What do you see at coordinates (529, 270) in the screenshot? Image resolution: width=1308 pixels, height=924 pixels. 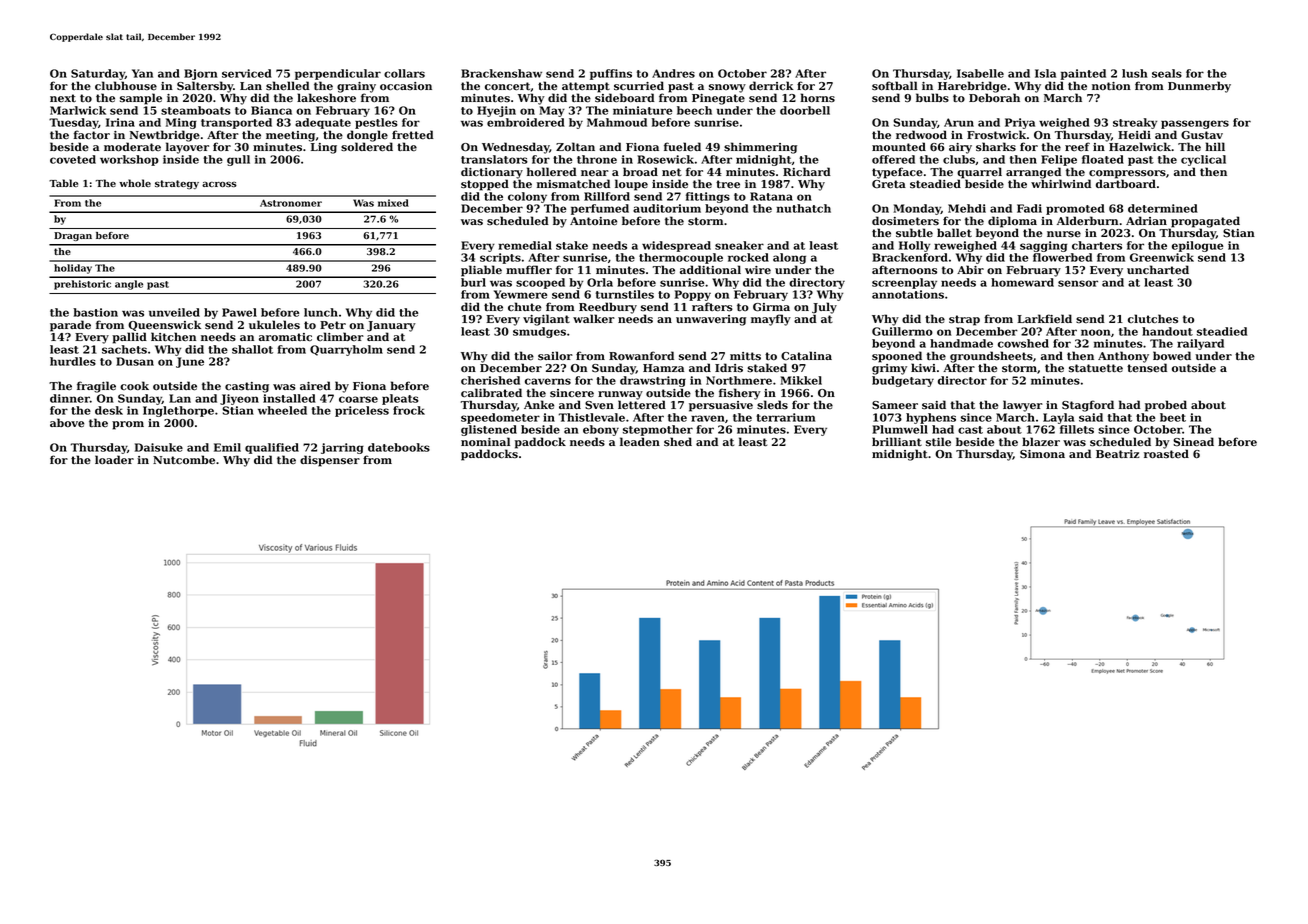 I see `muffler` at bounding box center [529, 270].
